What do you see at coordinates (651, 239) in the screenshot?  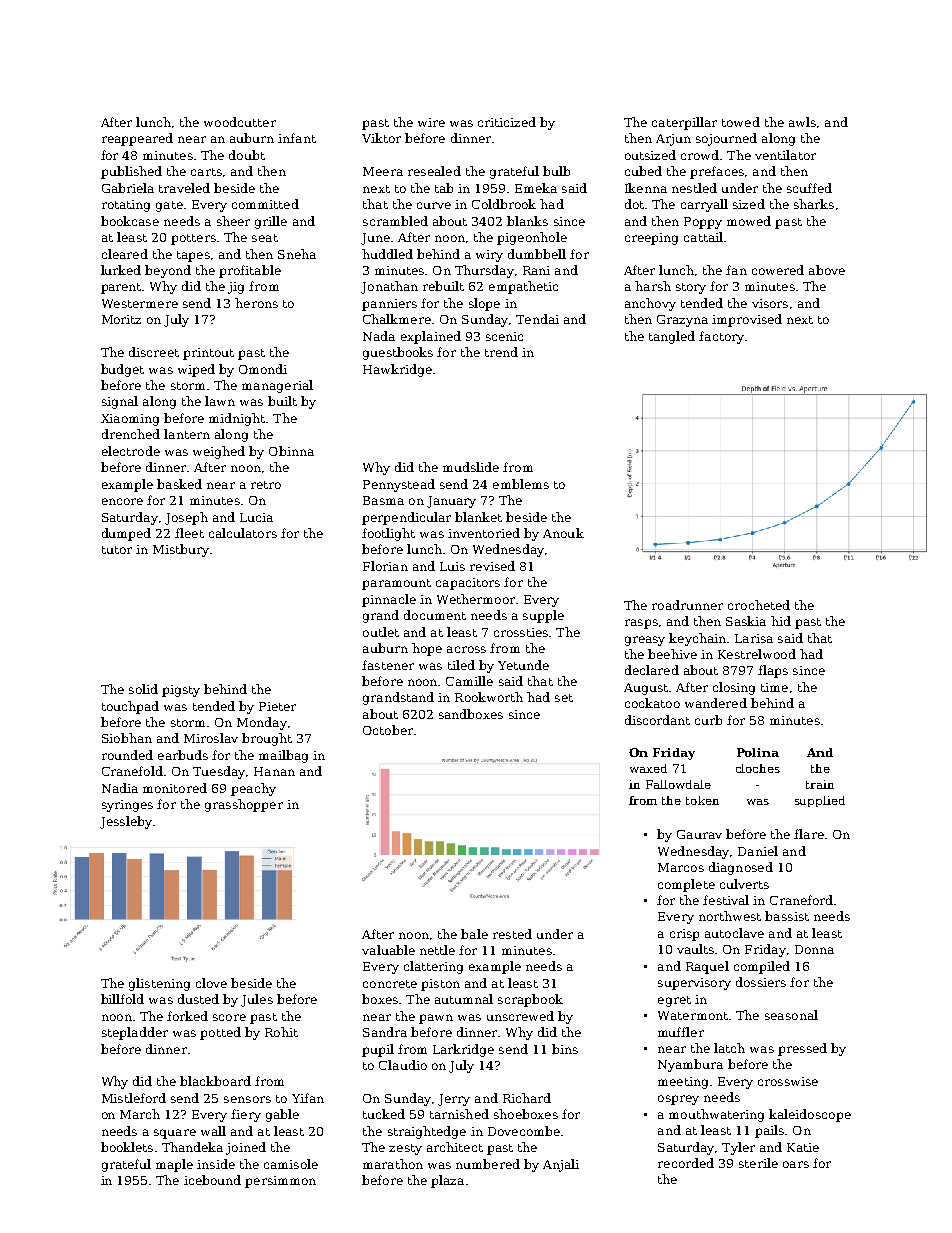 I see `creeping` at bounding box center [651, 239].
